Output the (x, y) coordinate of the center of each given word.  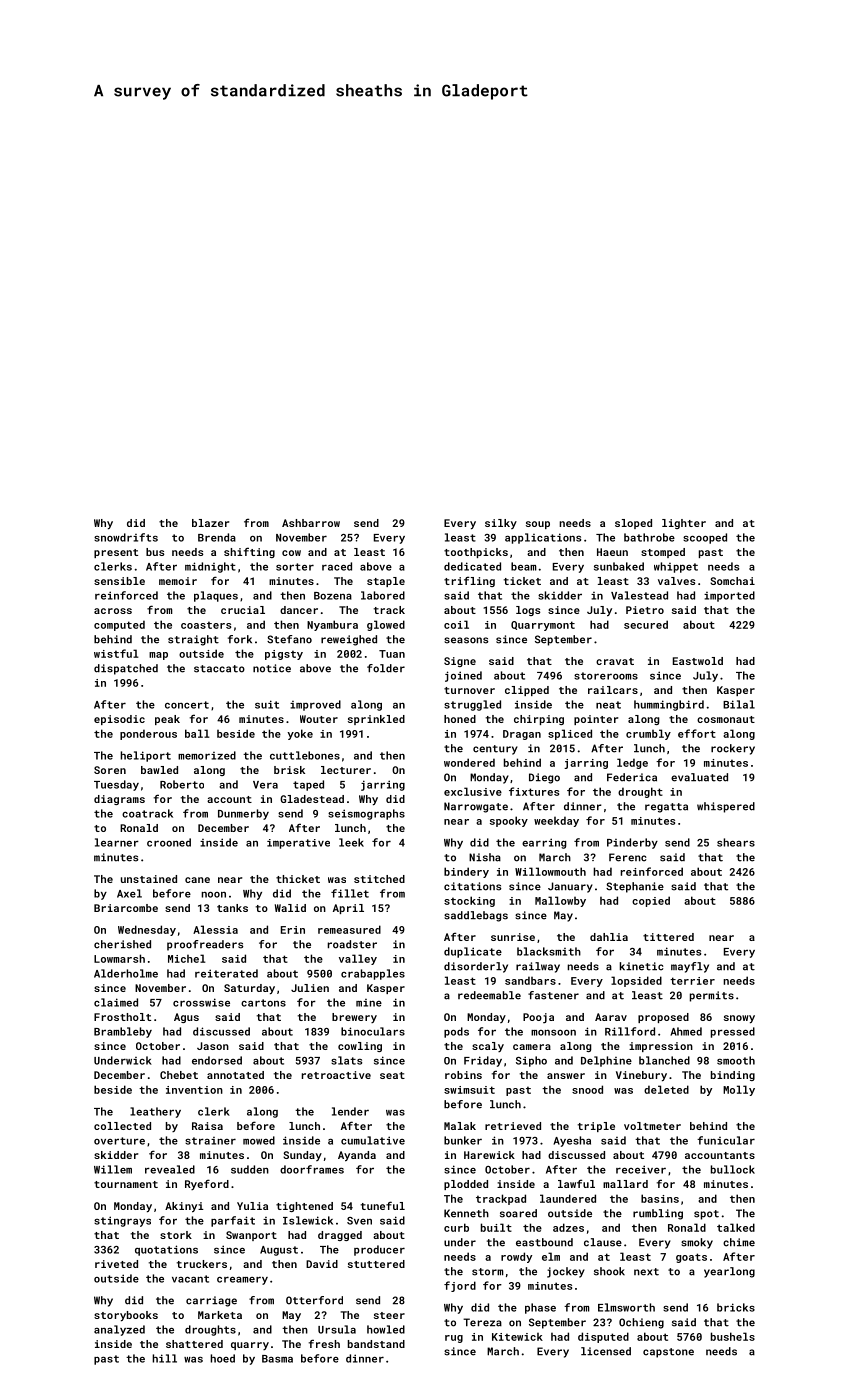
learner (117, 842)
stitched (379, 879)
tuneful (383, 1205)
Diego (544, 778)
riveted (116, 1264)
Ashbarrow (311, 523)
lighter (684, 524)
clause (603, 1242)
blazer (210, 523)
